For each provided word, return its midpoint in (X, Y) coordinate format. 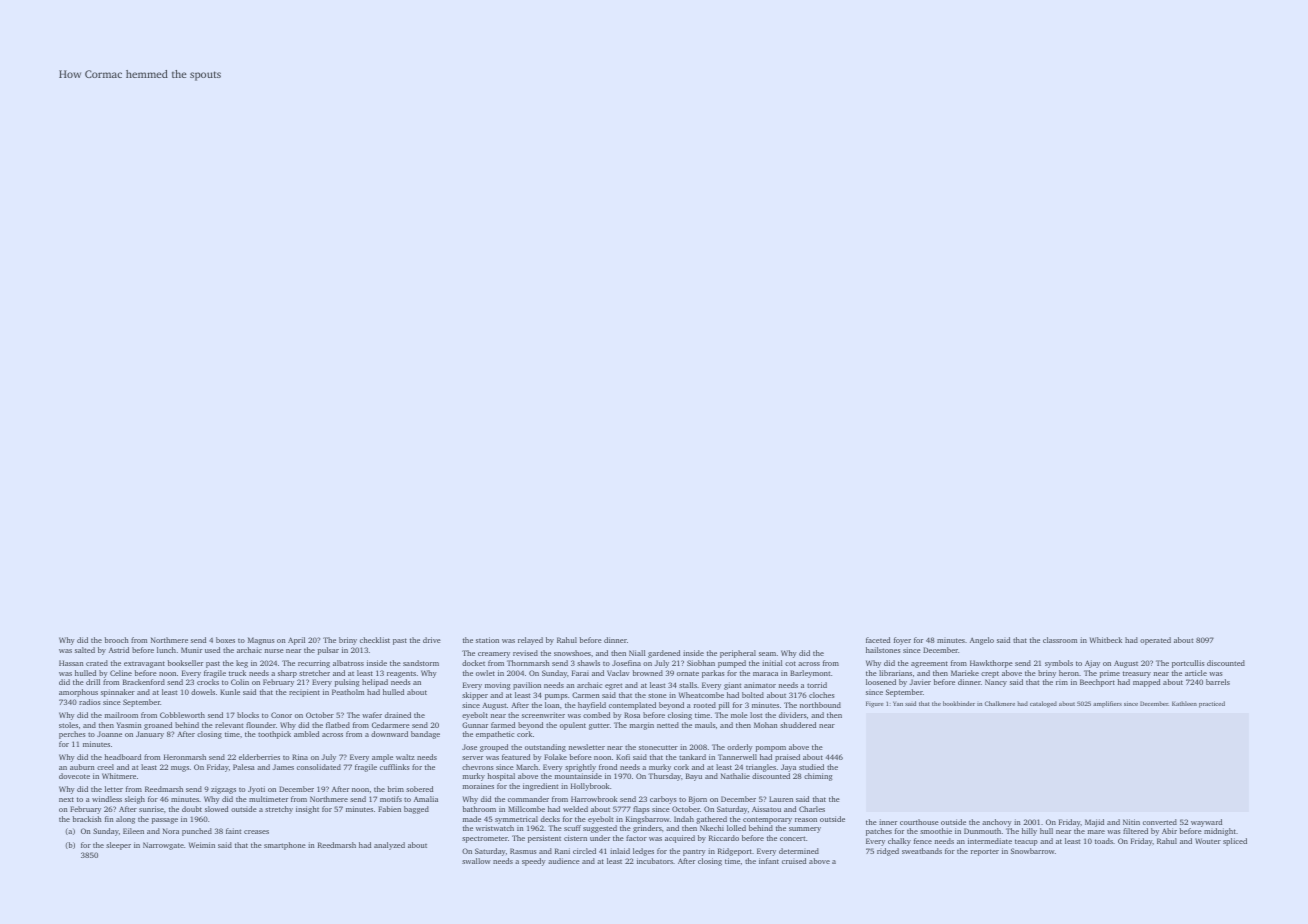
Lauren (781, 799)
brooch (117, 640)
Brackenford (144, 682)
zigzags (223, 791)
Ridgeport (735, 852)
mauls (705, 725)
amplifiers (1107, 704)
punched (197, 832)
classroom (1060, 640)
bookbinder (959, 703)
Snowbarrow (1033, 851)
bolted (753, 695)
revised (525, 653)
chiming (818, 777)
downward (389, 734)
